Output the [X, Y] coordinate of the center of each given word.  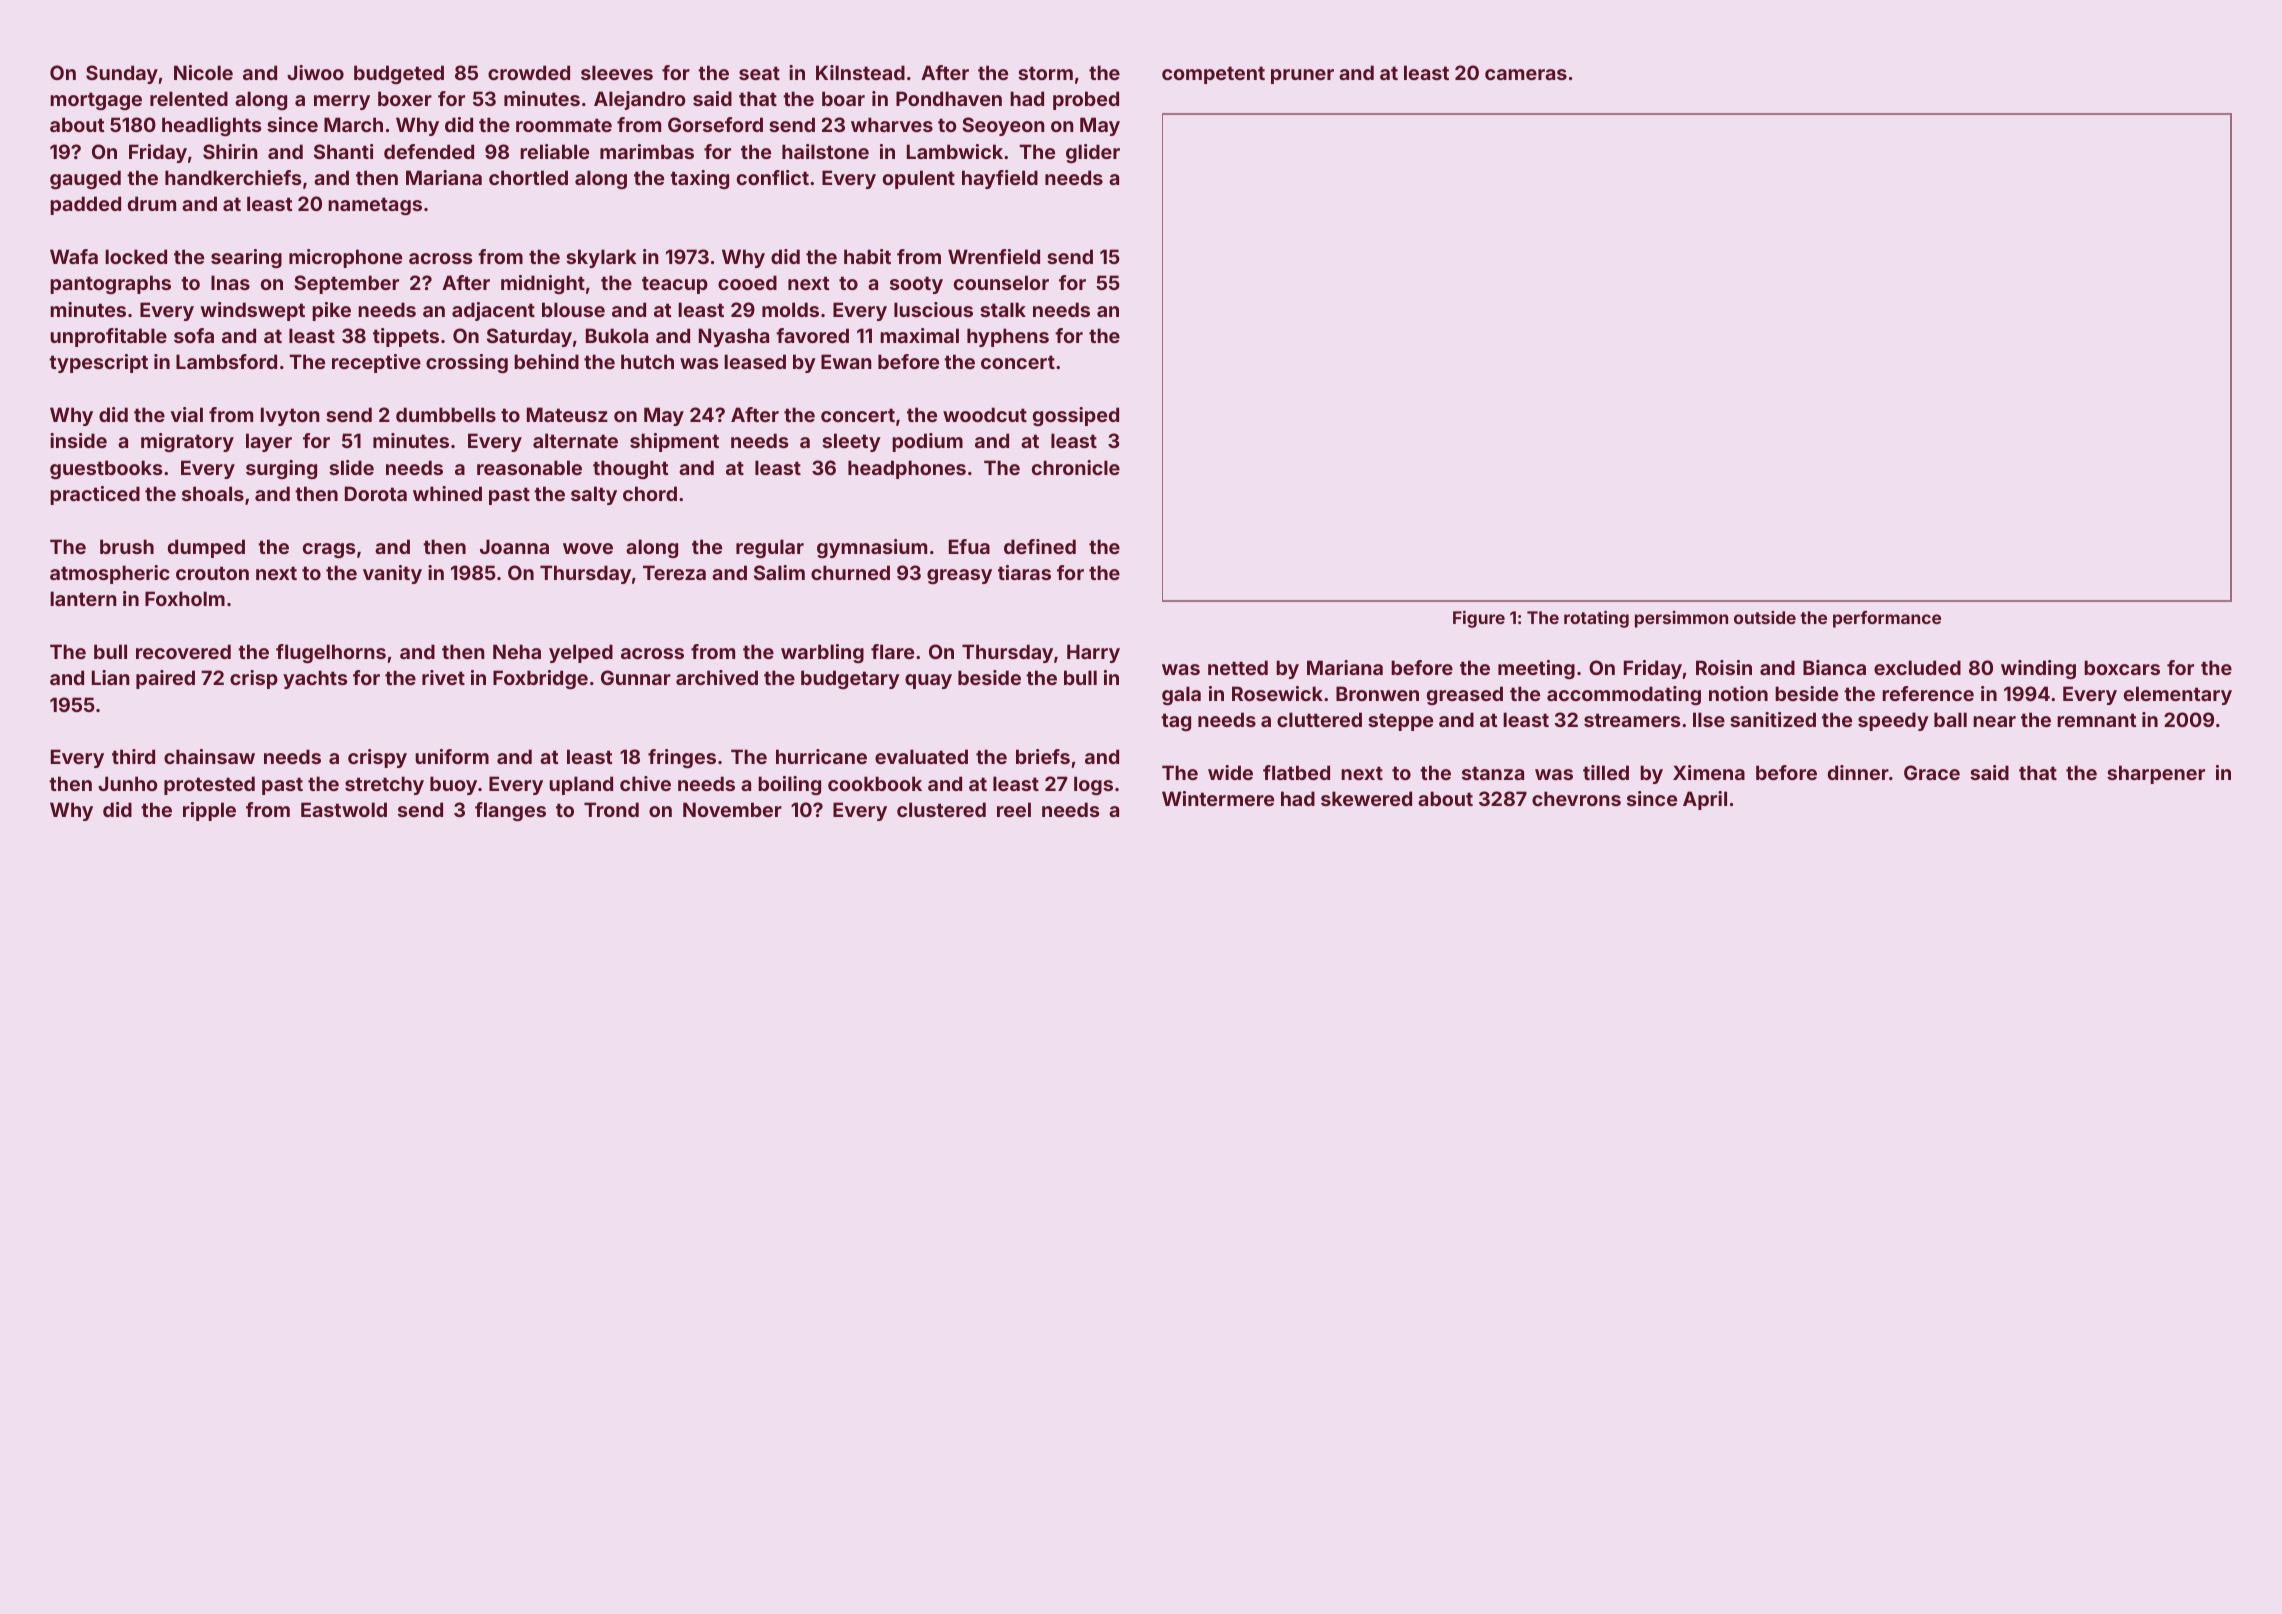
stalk [1003, 309]
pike [331, 311]
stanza [1493, 773]
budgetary [850, 679]
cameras [1526, 74]
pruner [1302, 76]
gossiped [1076, 416]
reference [1928, 693]
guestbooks [106, 469]
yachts [315, 679]
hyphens [1008, 337]
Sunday [122, 74]
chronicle [1076, 467]
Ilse [1709, 719]
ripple [209, 811]
